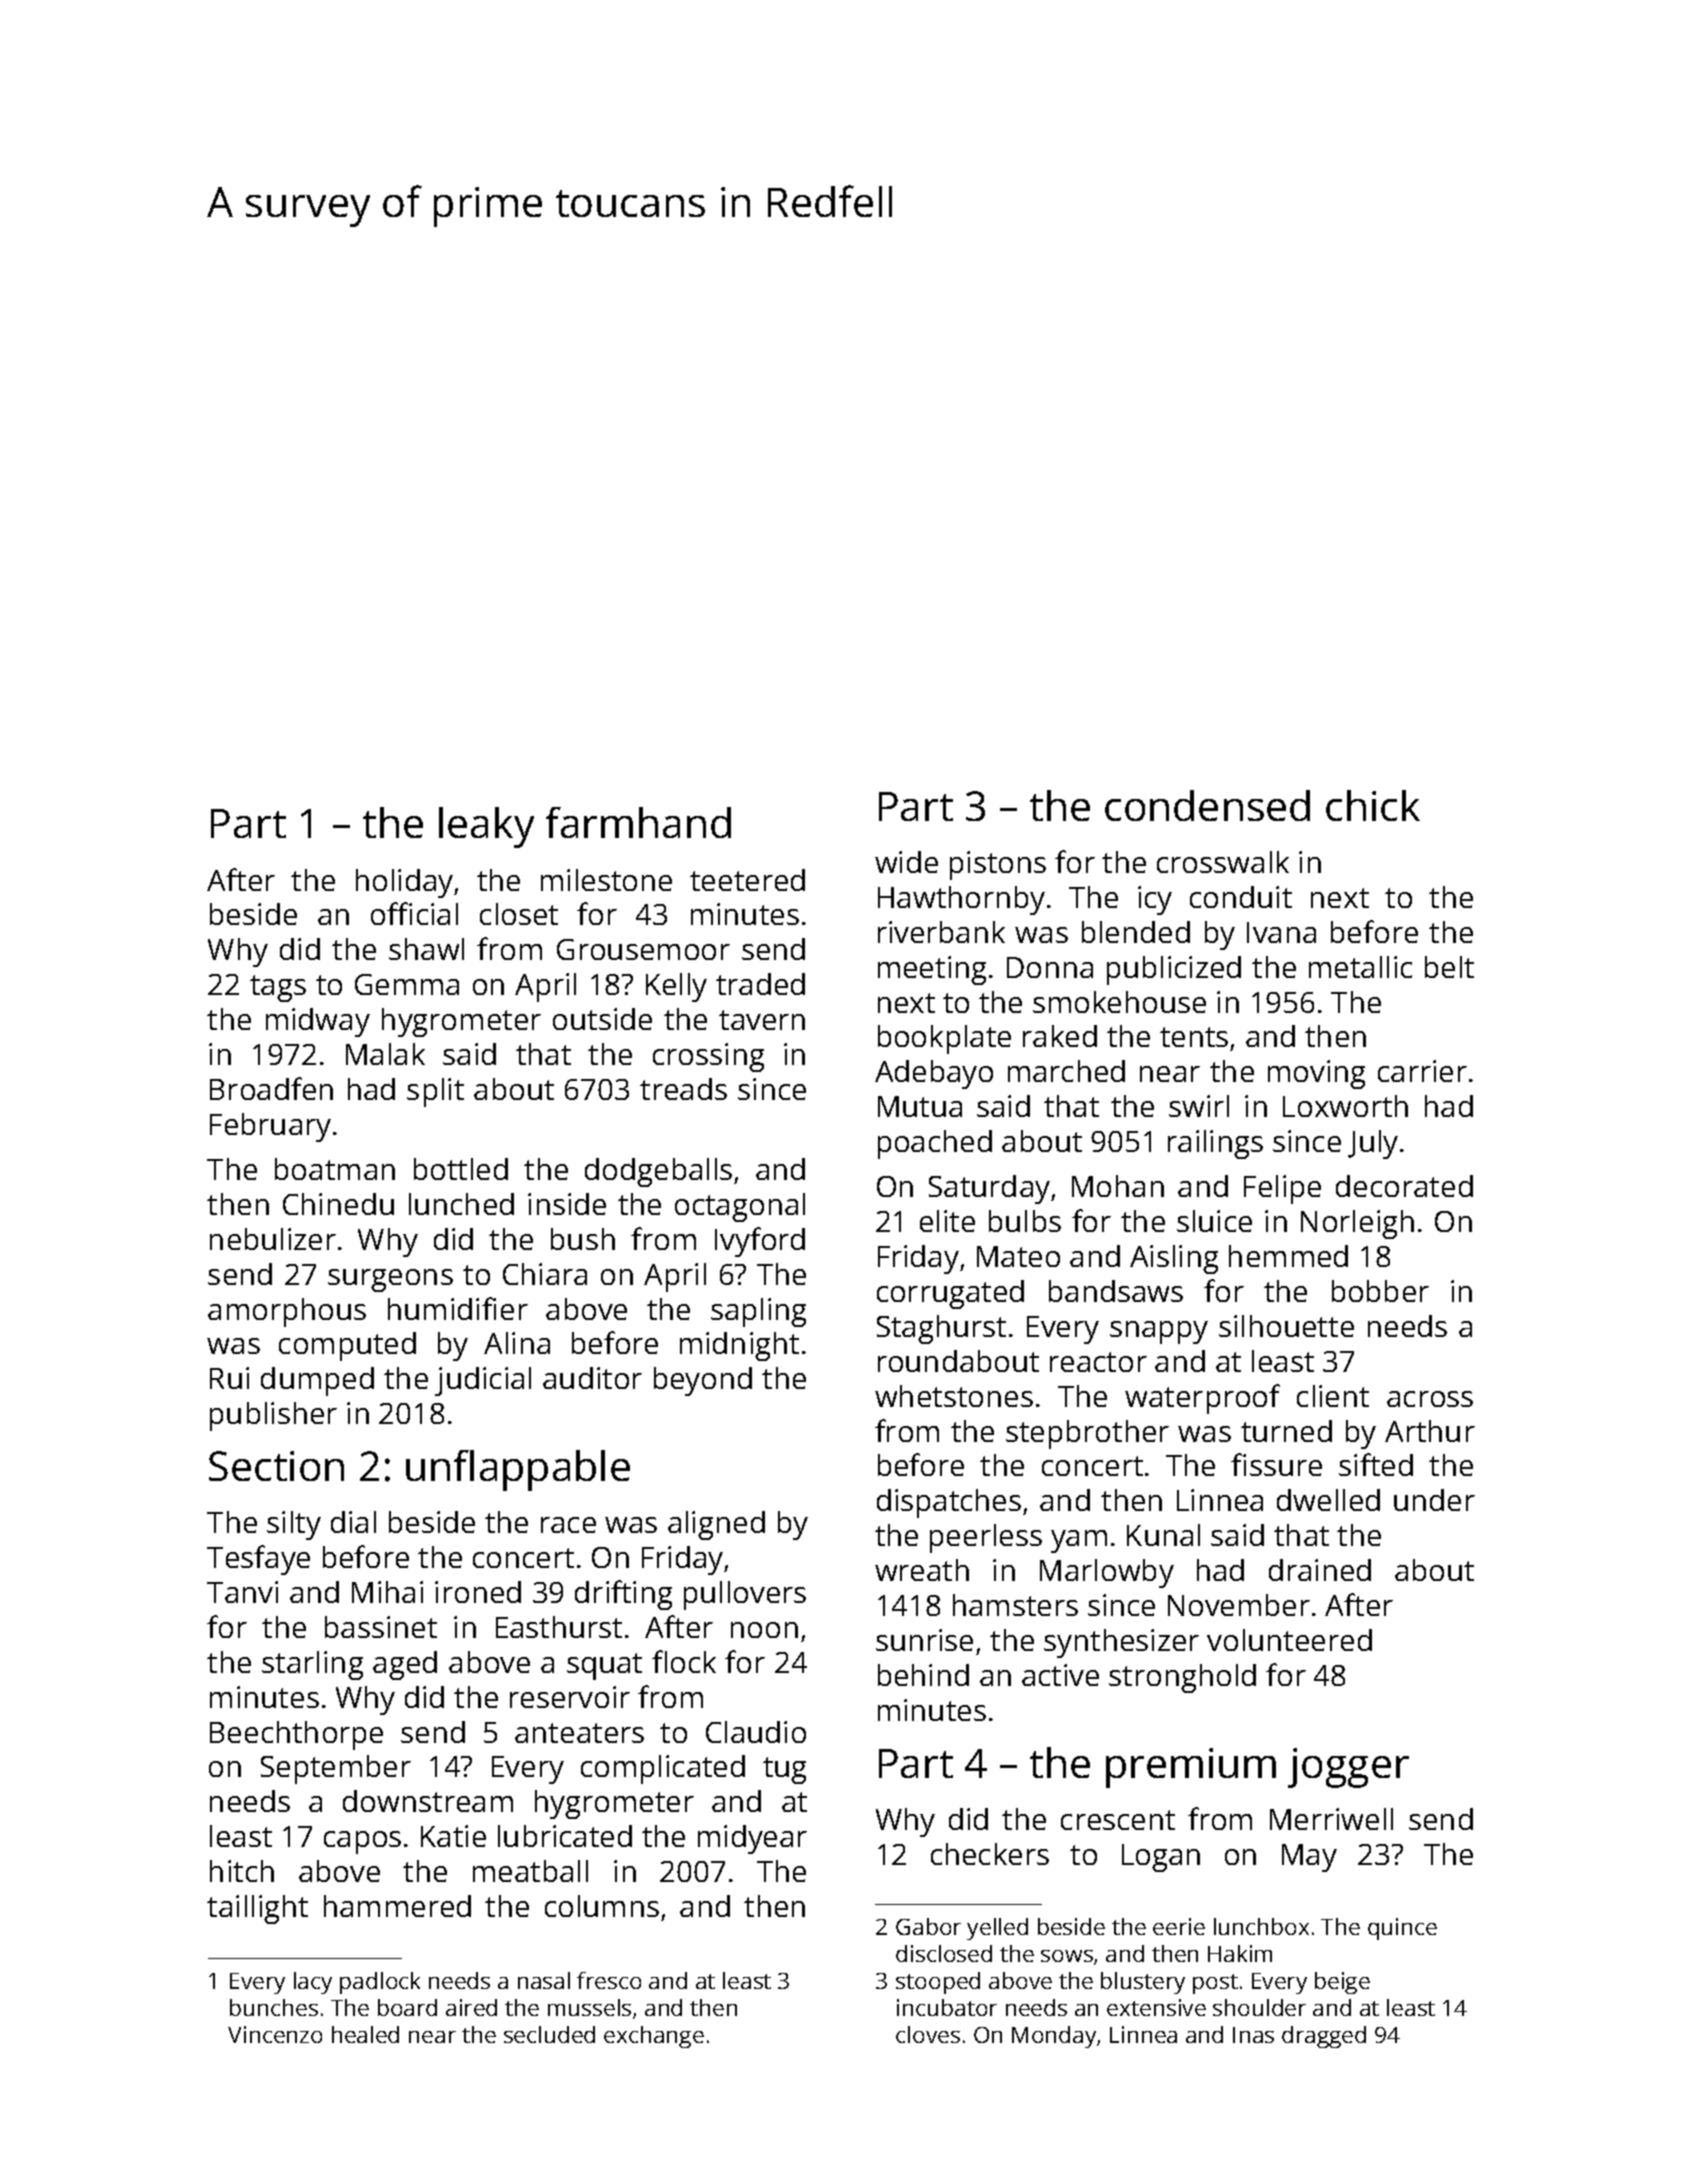 Image resolution: width=1683 pixels, height=2178 pixels. What do you see at coordinates (1316, 1074) in the page?
I see `moving` at bounding box center [1316, 1074].
